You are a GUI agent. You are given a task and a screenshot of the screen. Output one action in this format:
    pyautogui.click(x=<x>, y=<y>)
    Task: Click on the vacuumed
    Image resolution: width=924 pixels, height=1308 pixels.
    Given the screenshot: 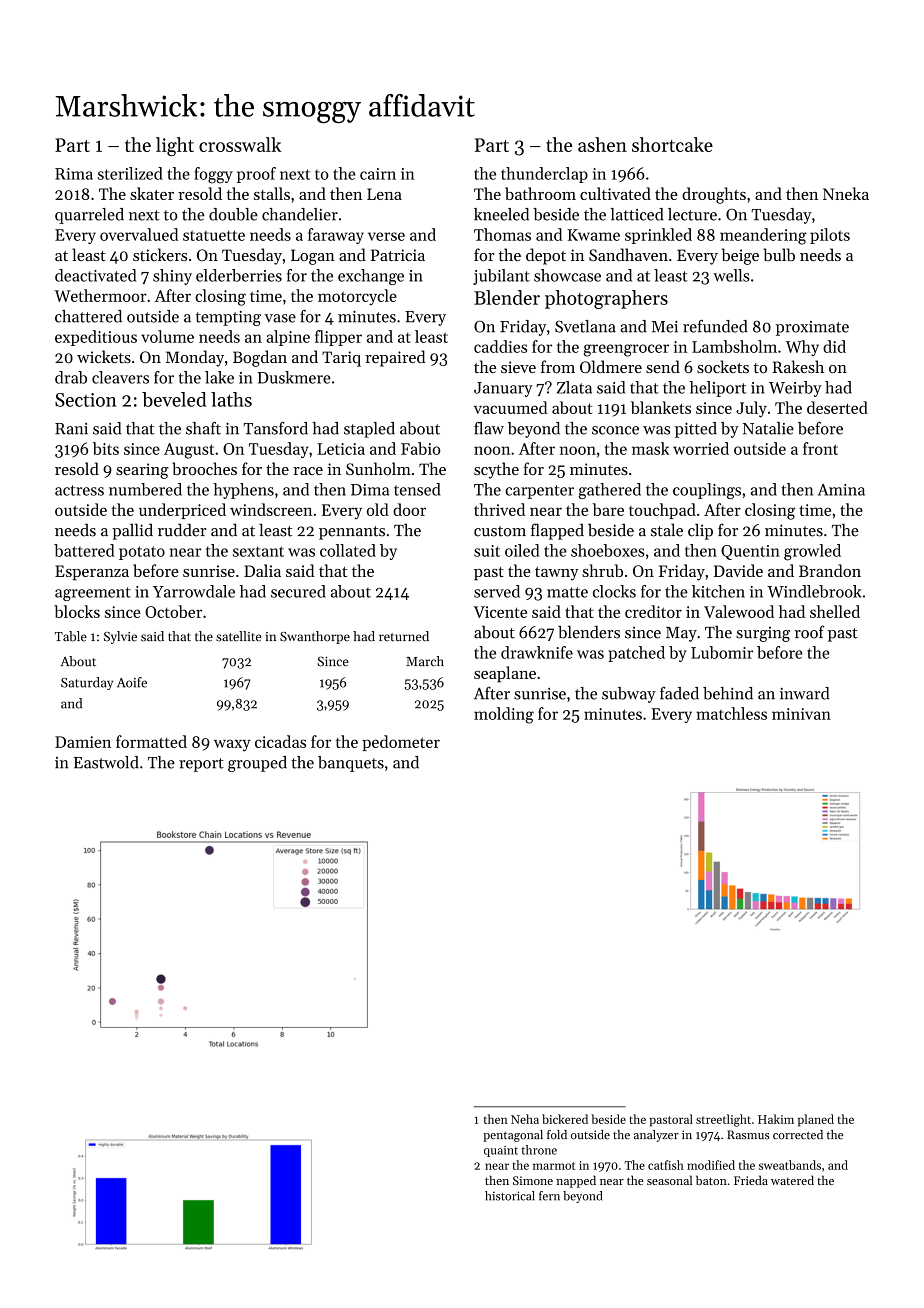 What is the action you would take?
    pyautogui.click(x=511, y=407)
